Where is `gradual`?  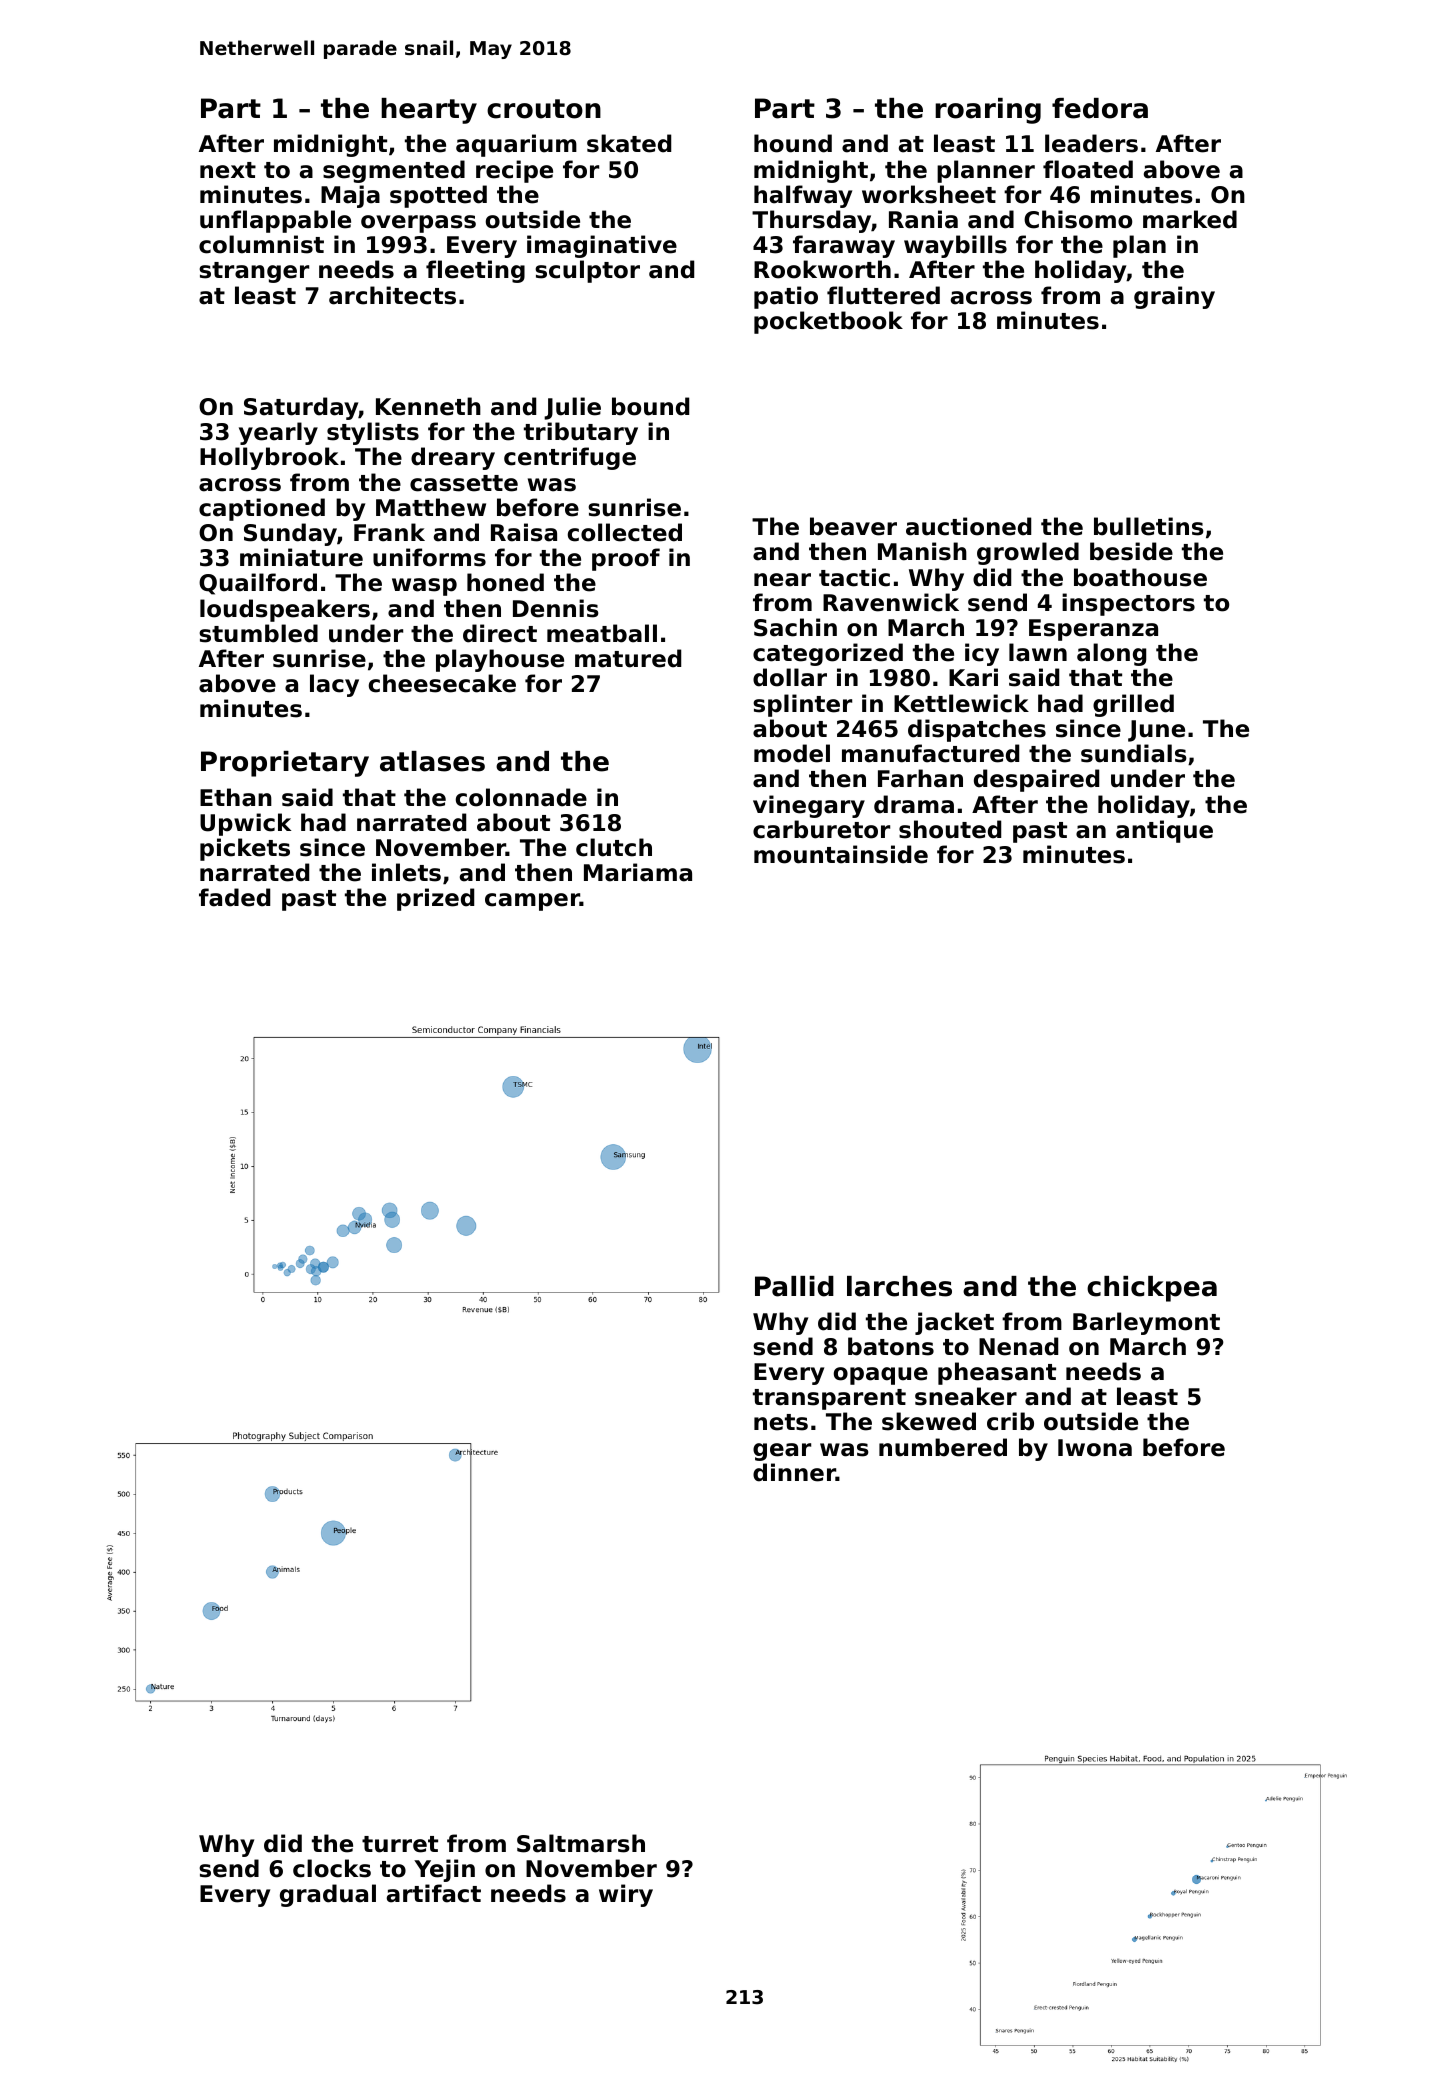 gradual is located at coordinates (328, 1895).
